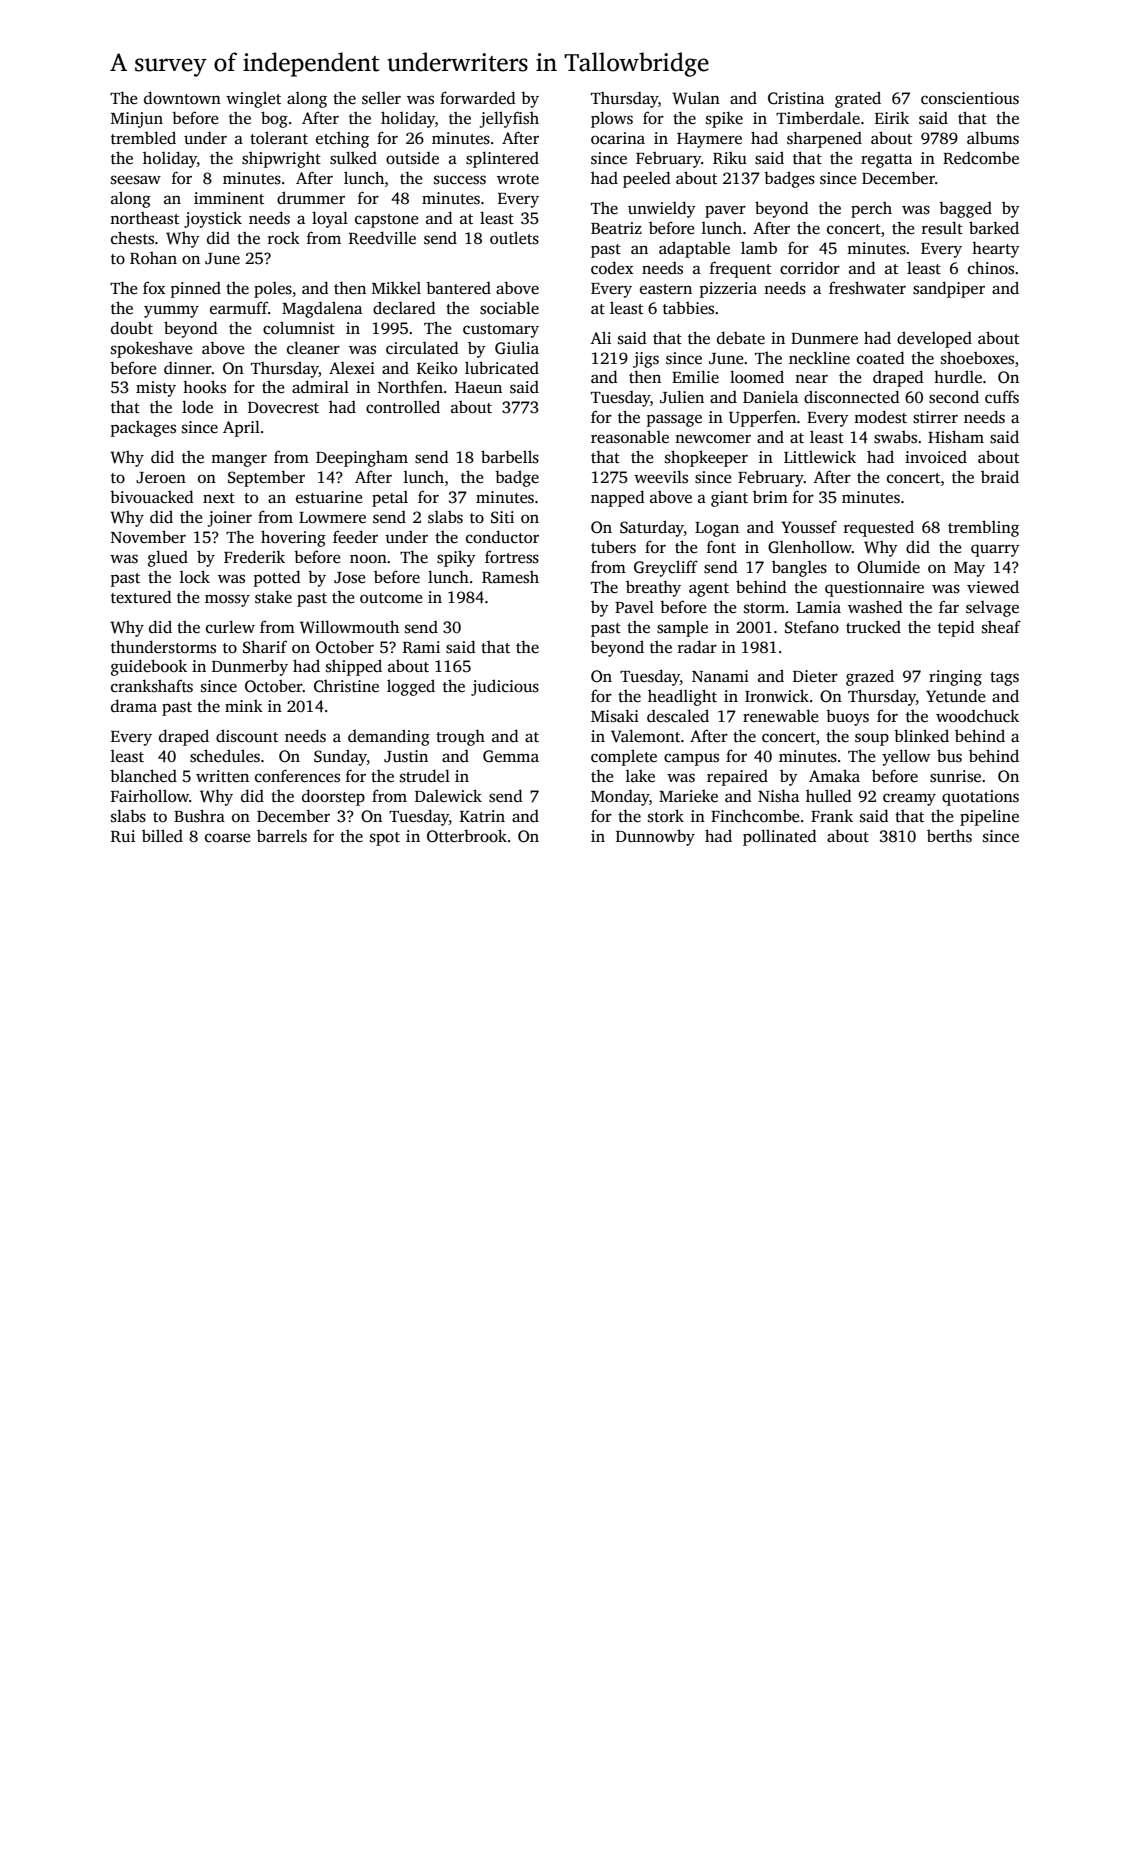 The width and height of the document is (1130, 1860). Describe the element at coordinates (696, 98) in the document. I see `Wulan` at that location.
